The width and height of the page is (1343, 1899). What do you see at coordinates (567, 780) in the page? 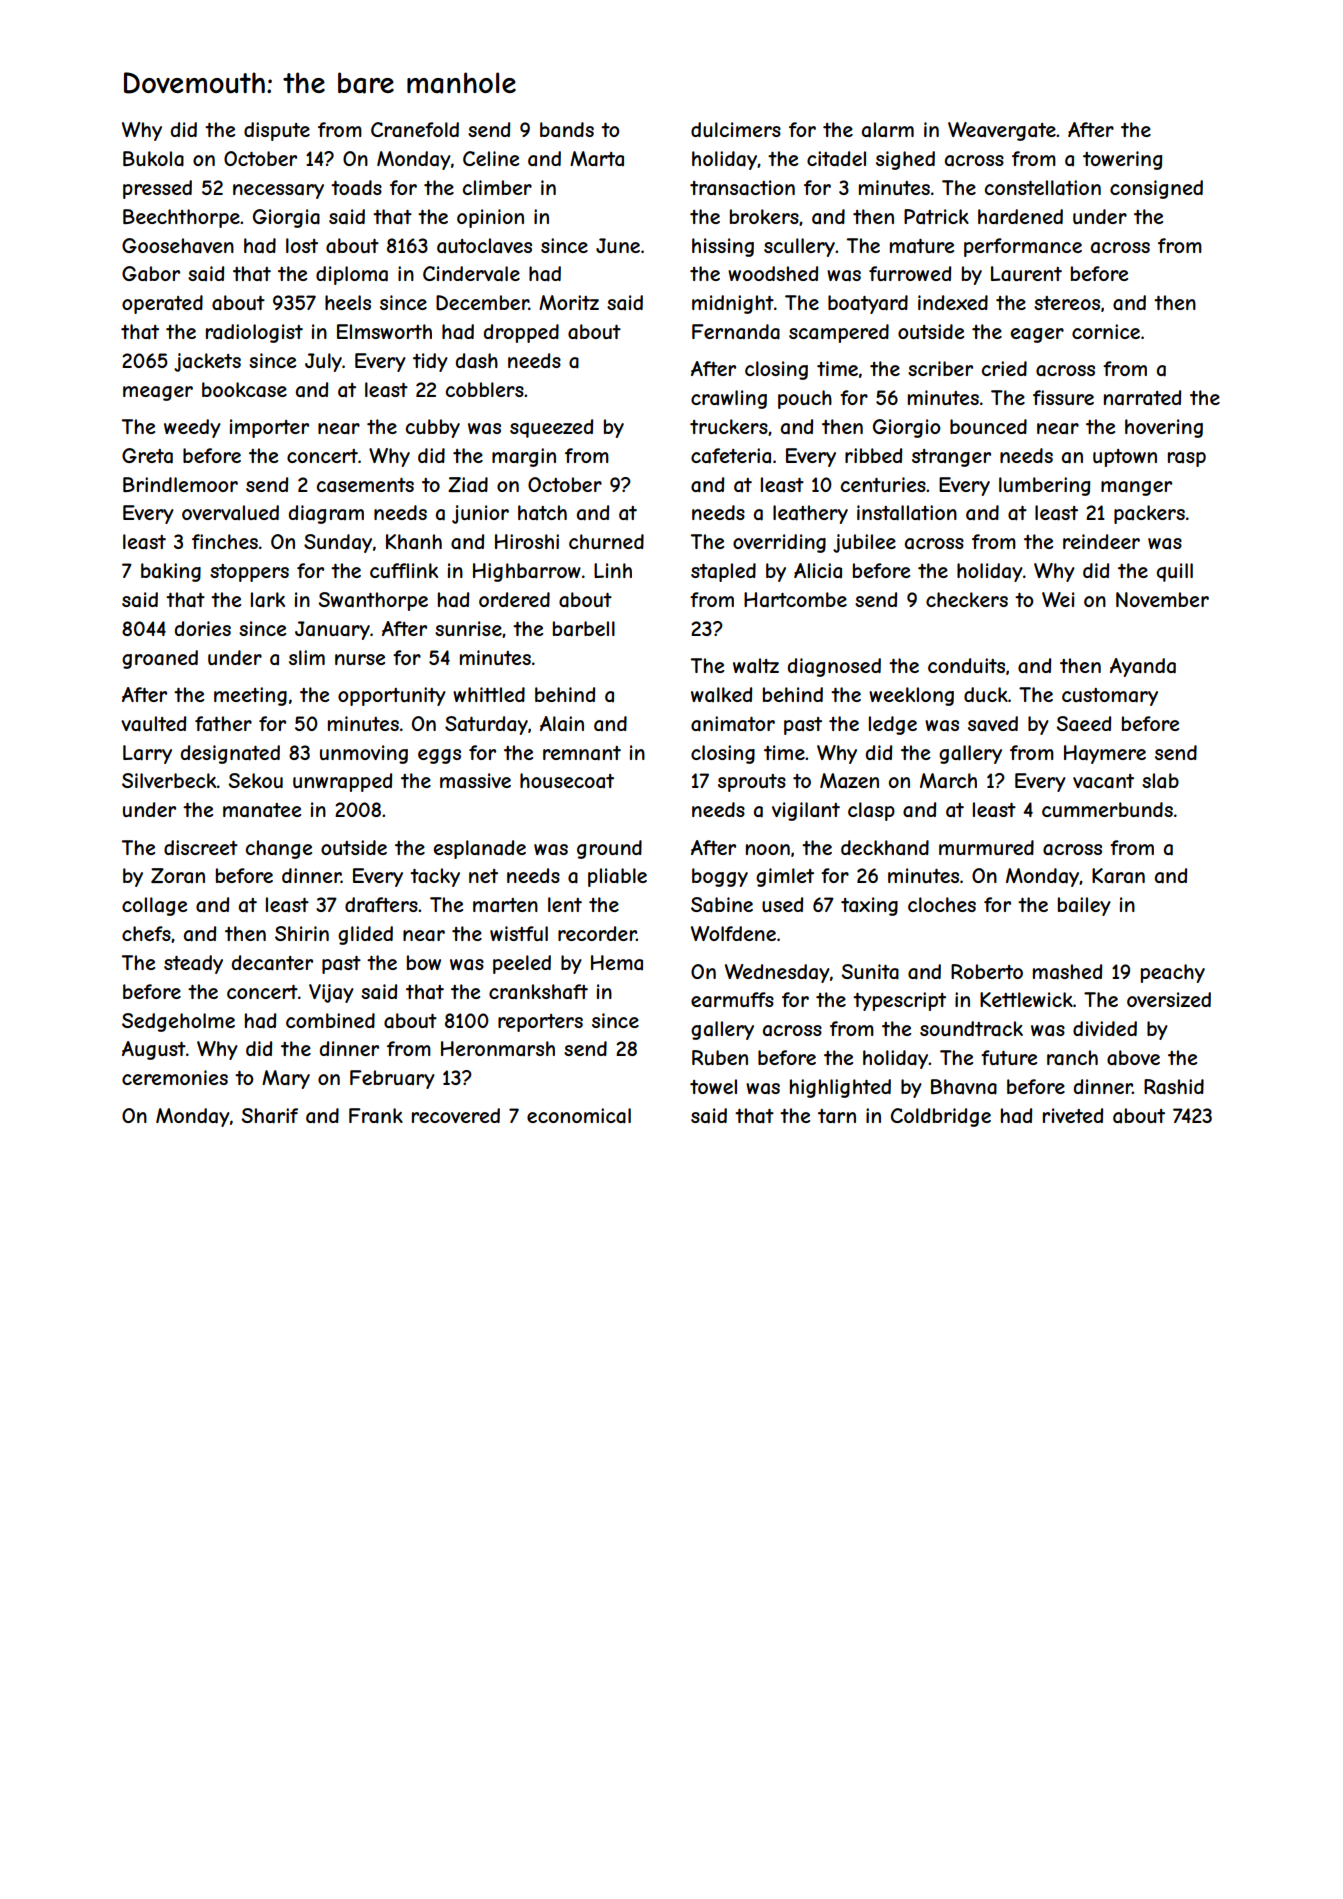
I see `housecoat` at bounding box center [567, 780].
